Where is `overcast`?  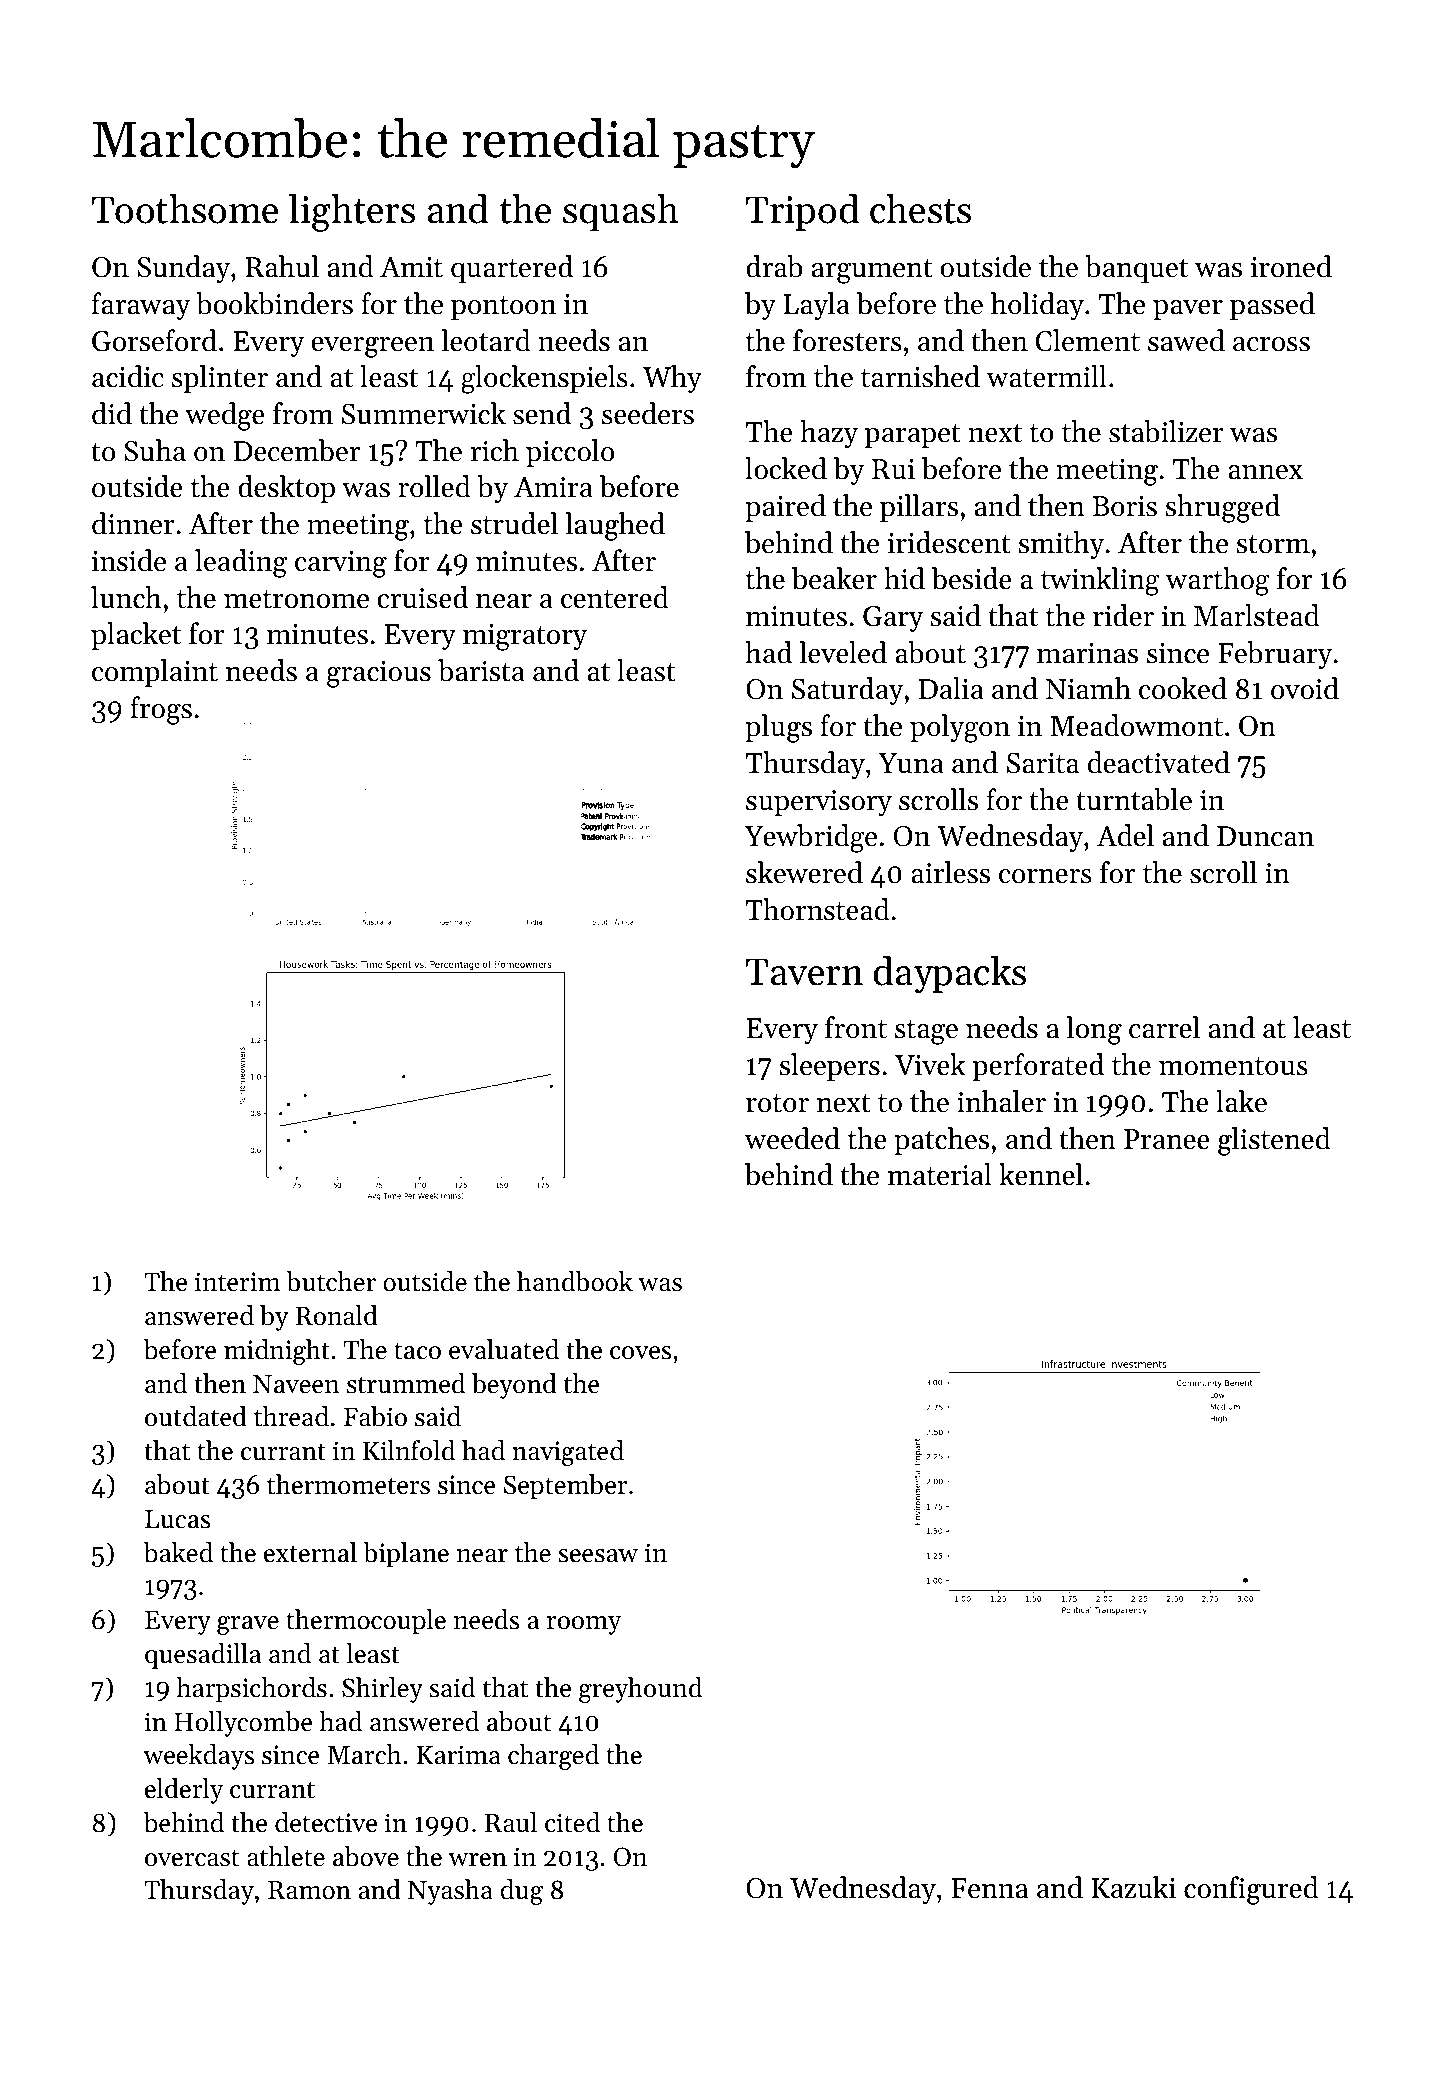 overcast is located at coordinates (192, 1858).
